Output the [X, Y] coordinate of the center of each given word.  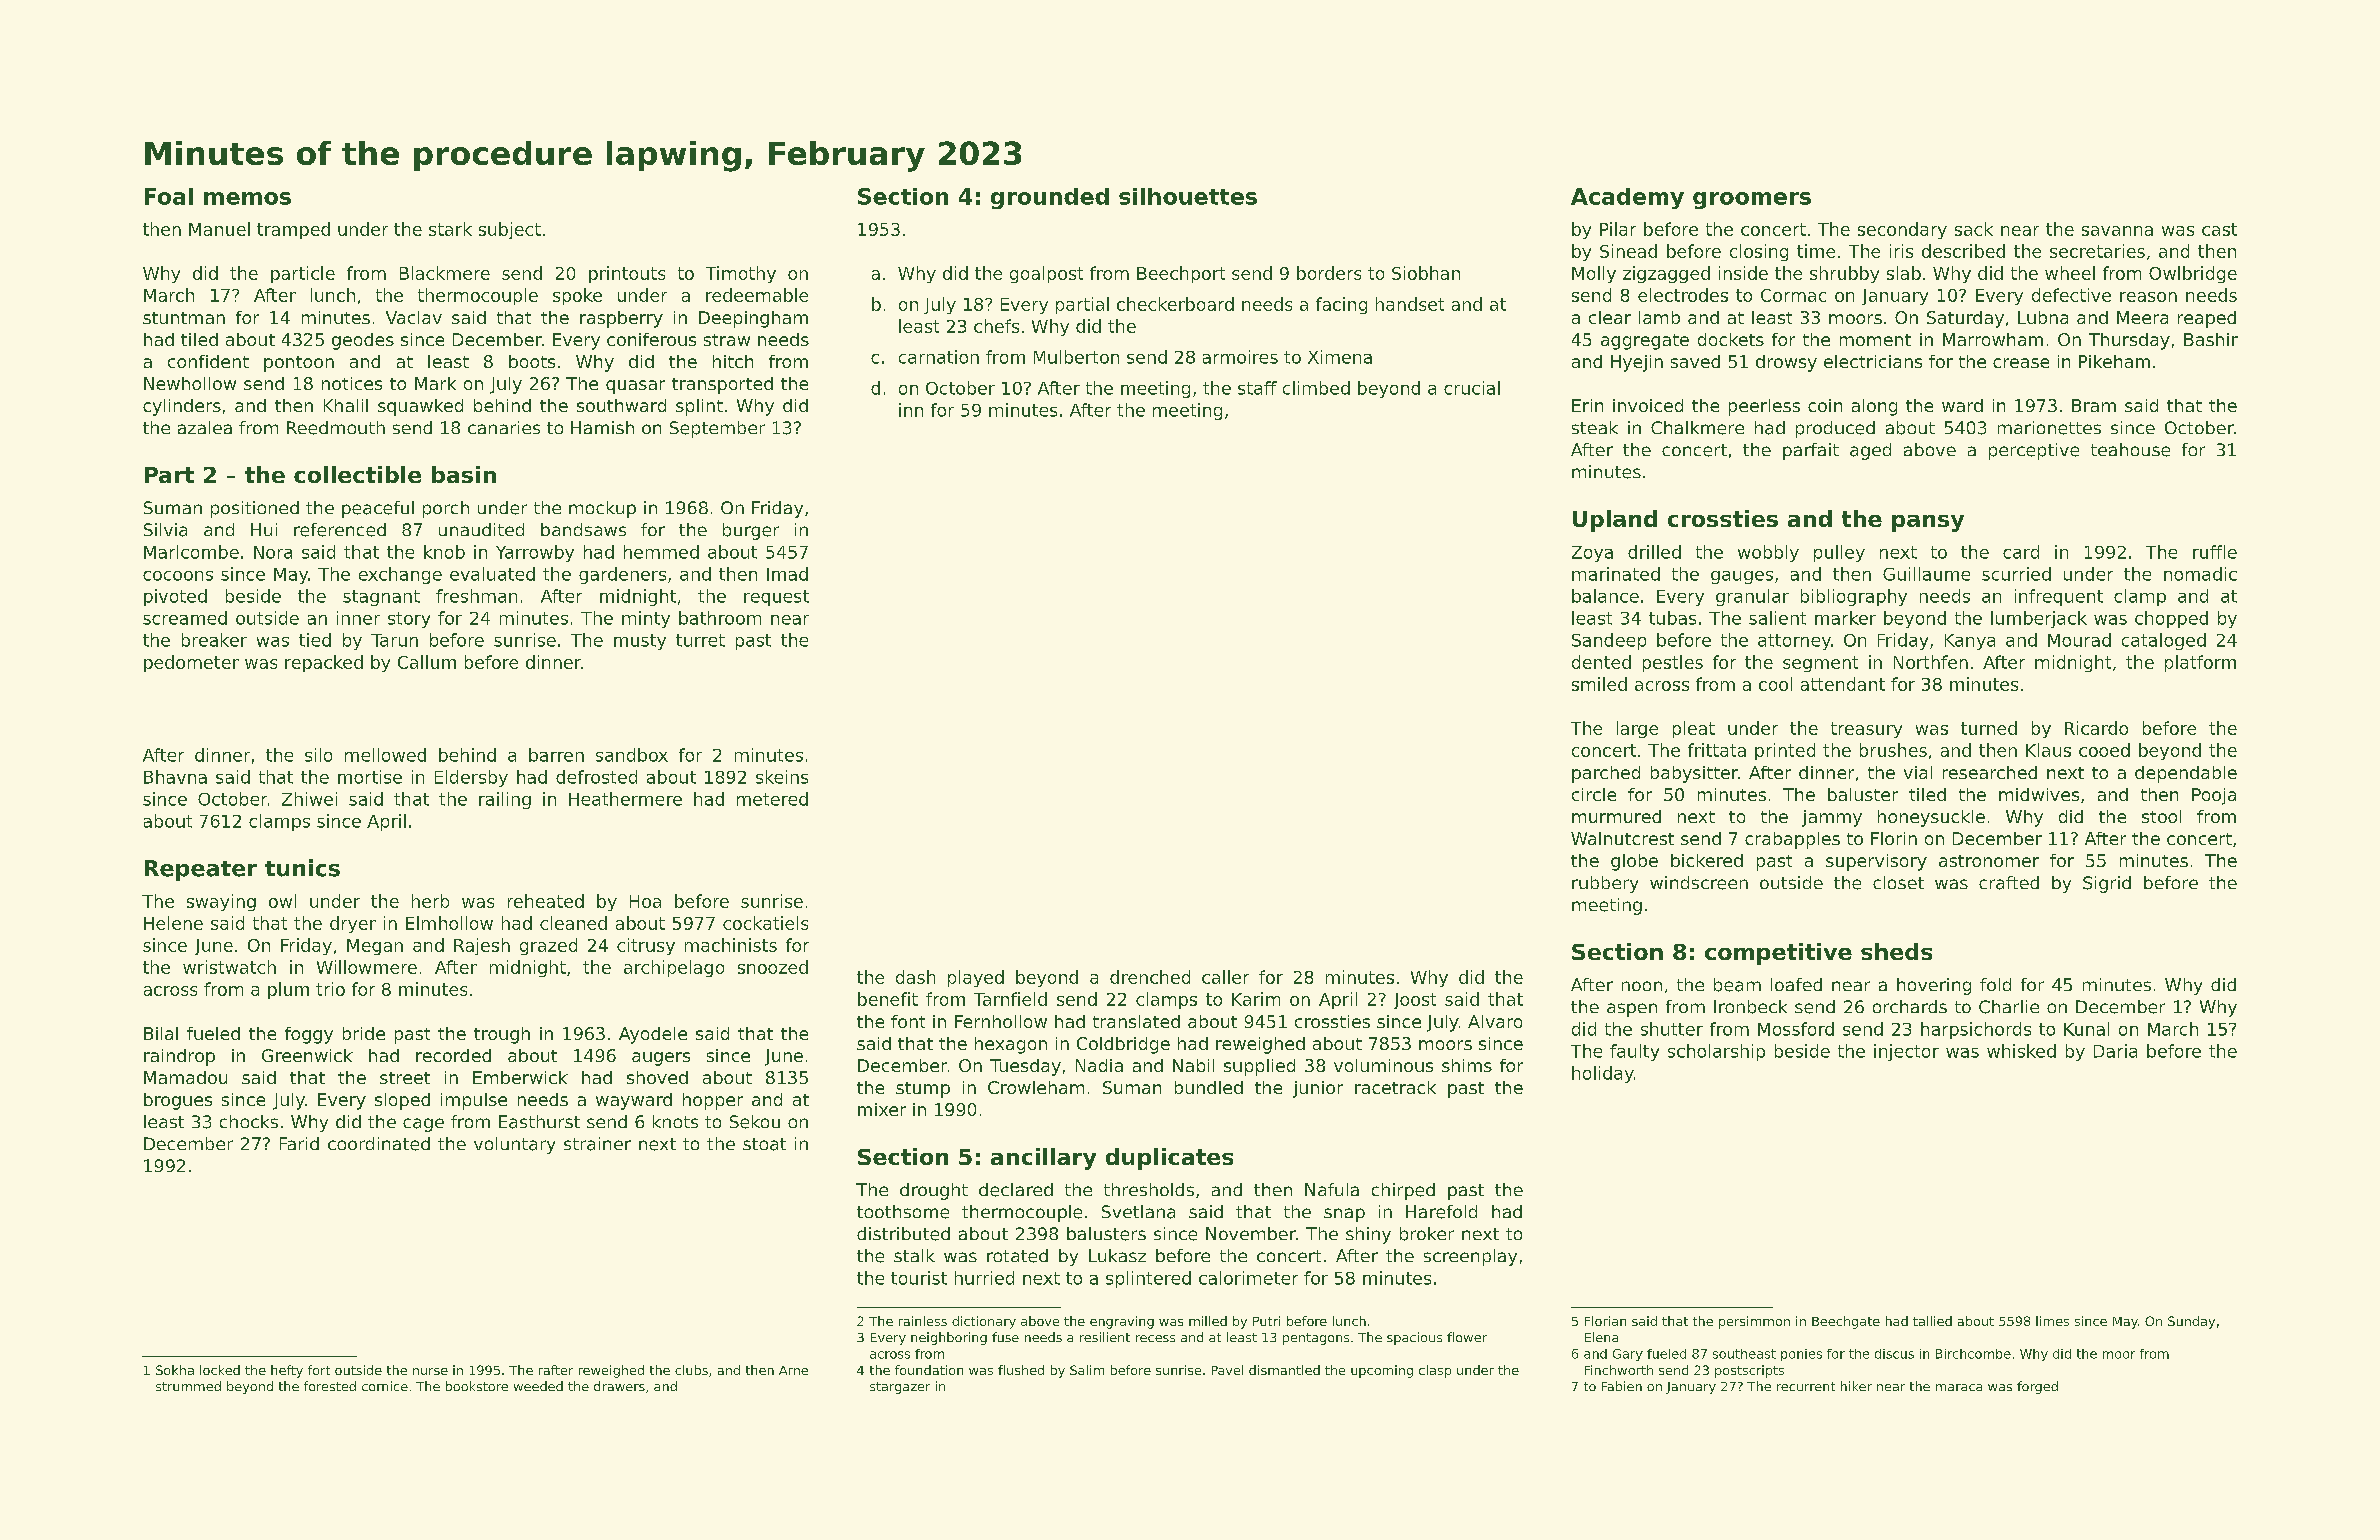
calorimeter [1248, 1278]
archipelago [674, 968]
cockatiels [765, 923]
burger [751, 531]
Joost [1415, 1001]
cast [2219, 229]
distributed [903, 1234]
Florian [1605, 1321]
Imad [787, 574]
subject [510, 230]
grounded [1050, 198]
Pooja [2214, 796]
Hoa [645, 901]
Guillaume [1926, 574]
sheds [1896, 951]
